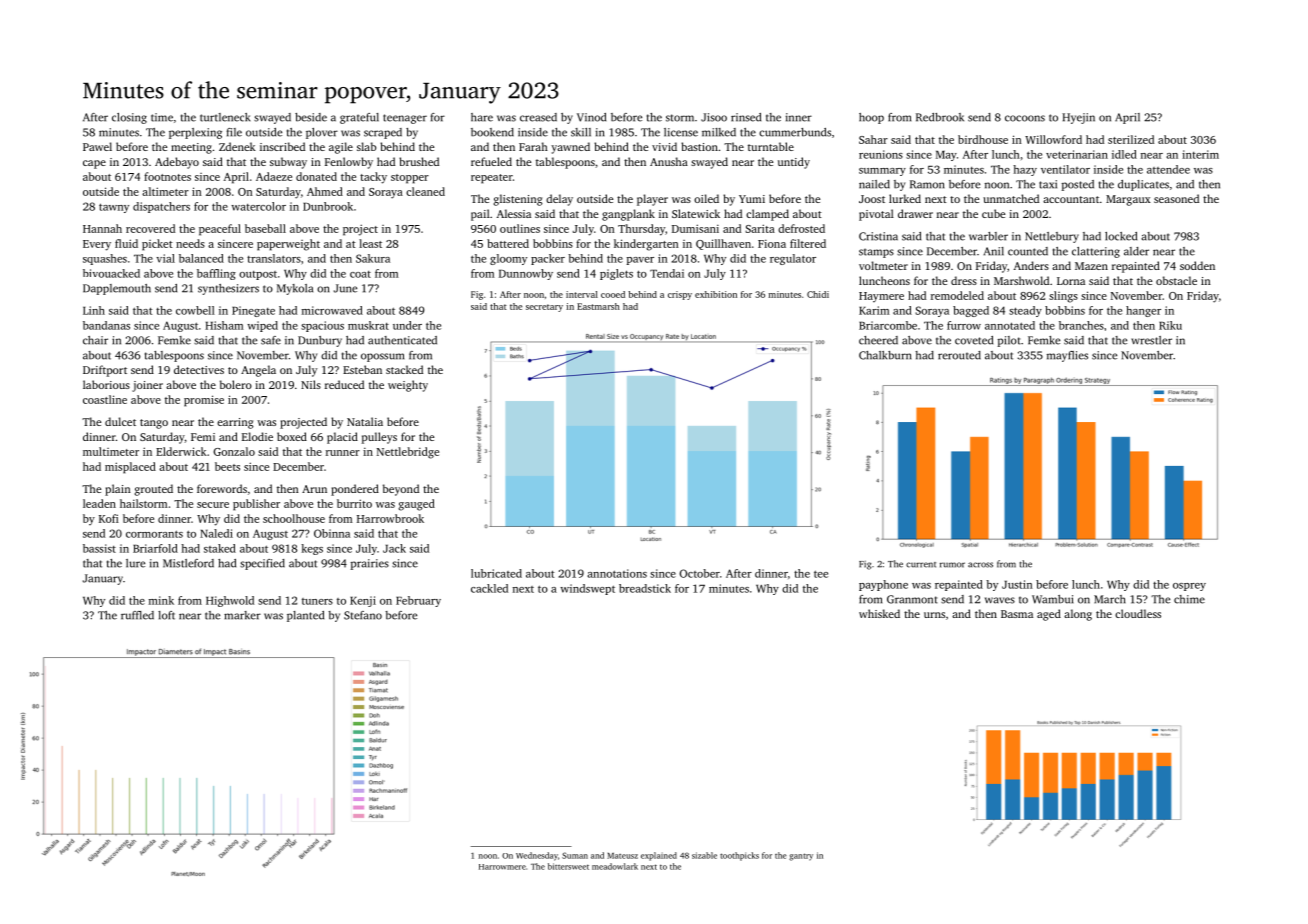 The width and height of the screenshot is (1308, 924). What do you see at coordinates (568, 866) in the screenshot?
I see `bittersweet` at bounding box center [568, 866].
